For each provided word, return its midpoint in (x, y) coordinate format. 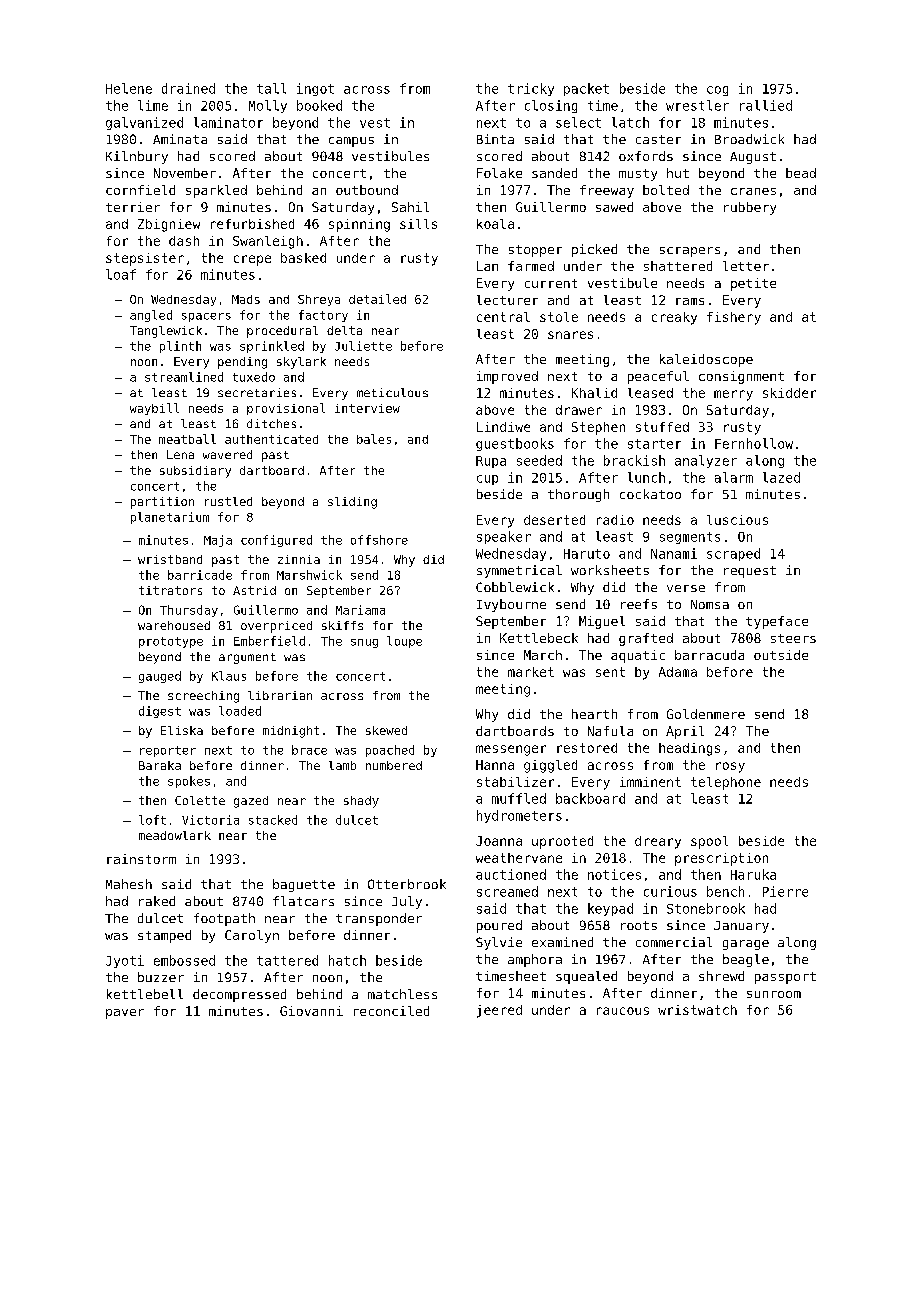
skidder (789, 393)
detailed (377, 299)
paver (125, 1014)
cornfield (140, 190)
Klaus (229, 676)
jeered (499, 1011)
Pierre (785, 891)
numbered (394, 765)
